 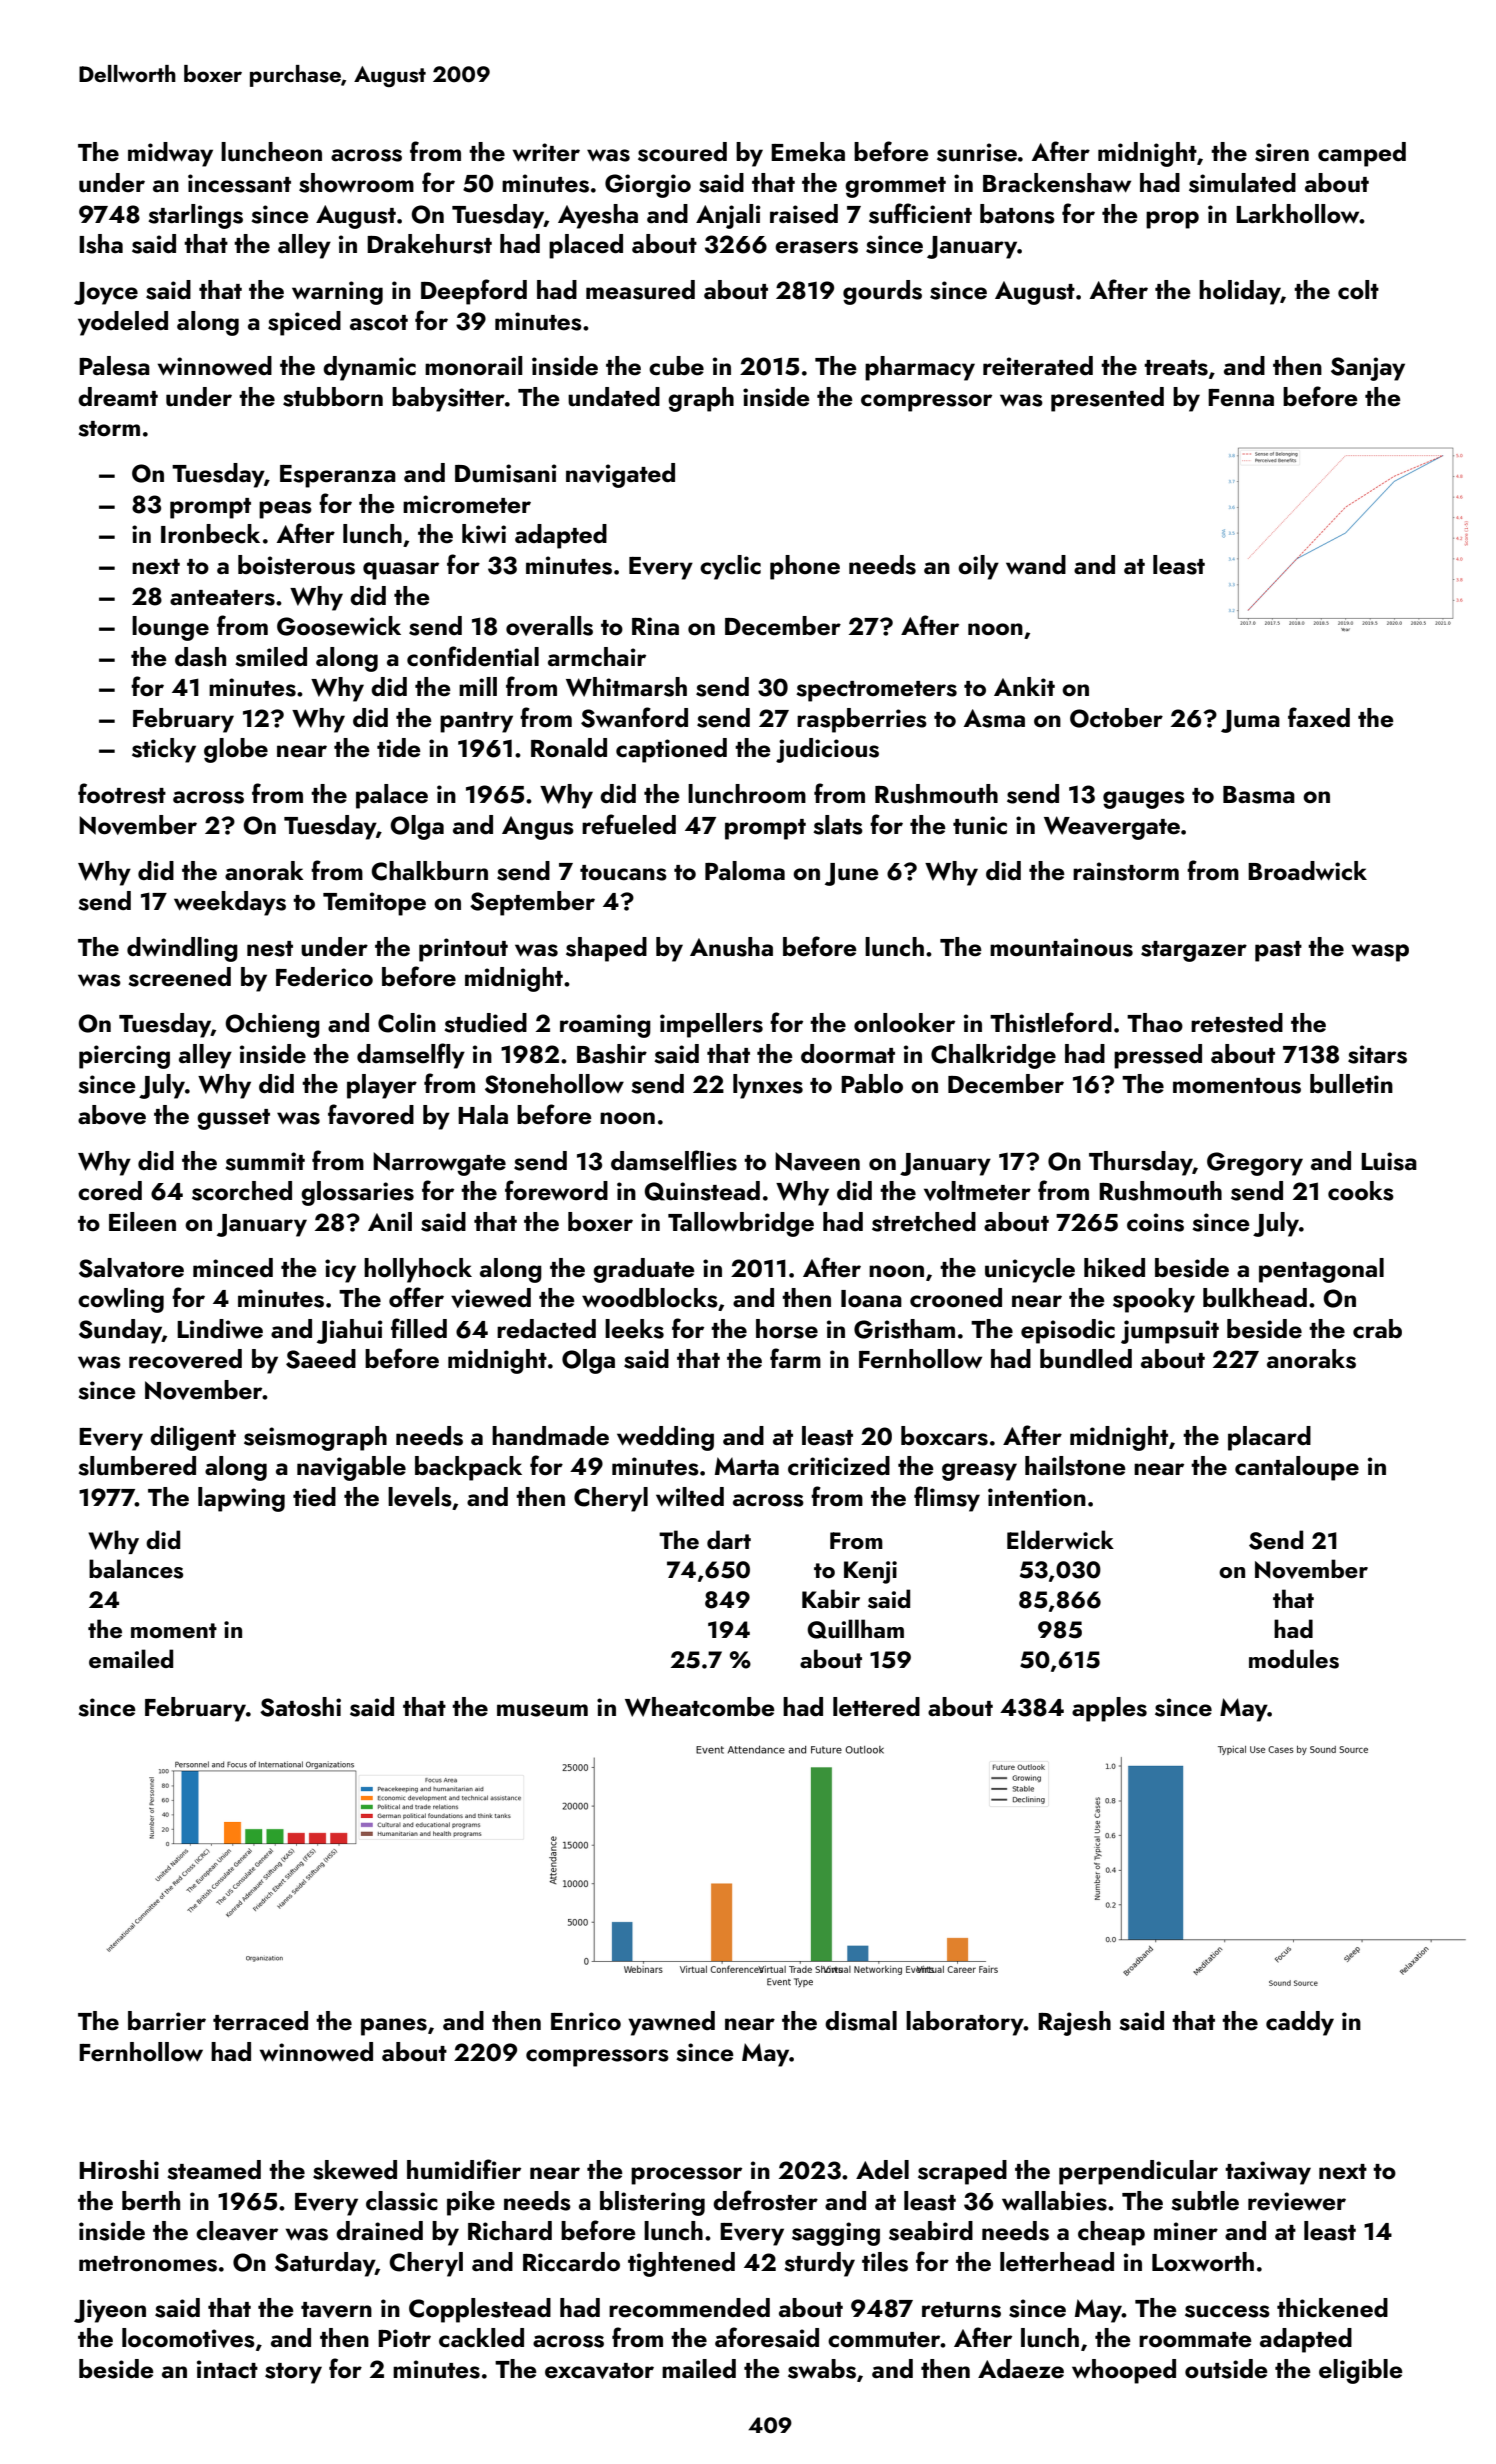 I want to click on cheap, so click(x=1111, y=2233).
